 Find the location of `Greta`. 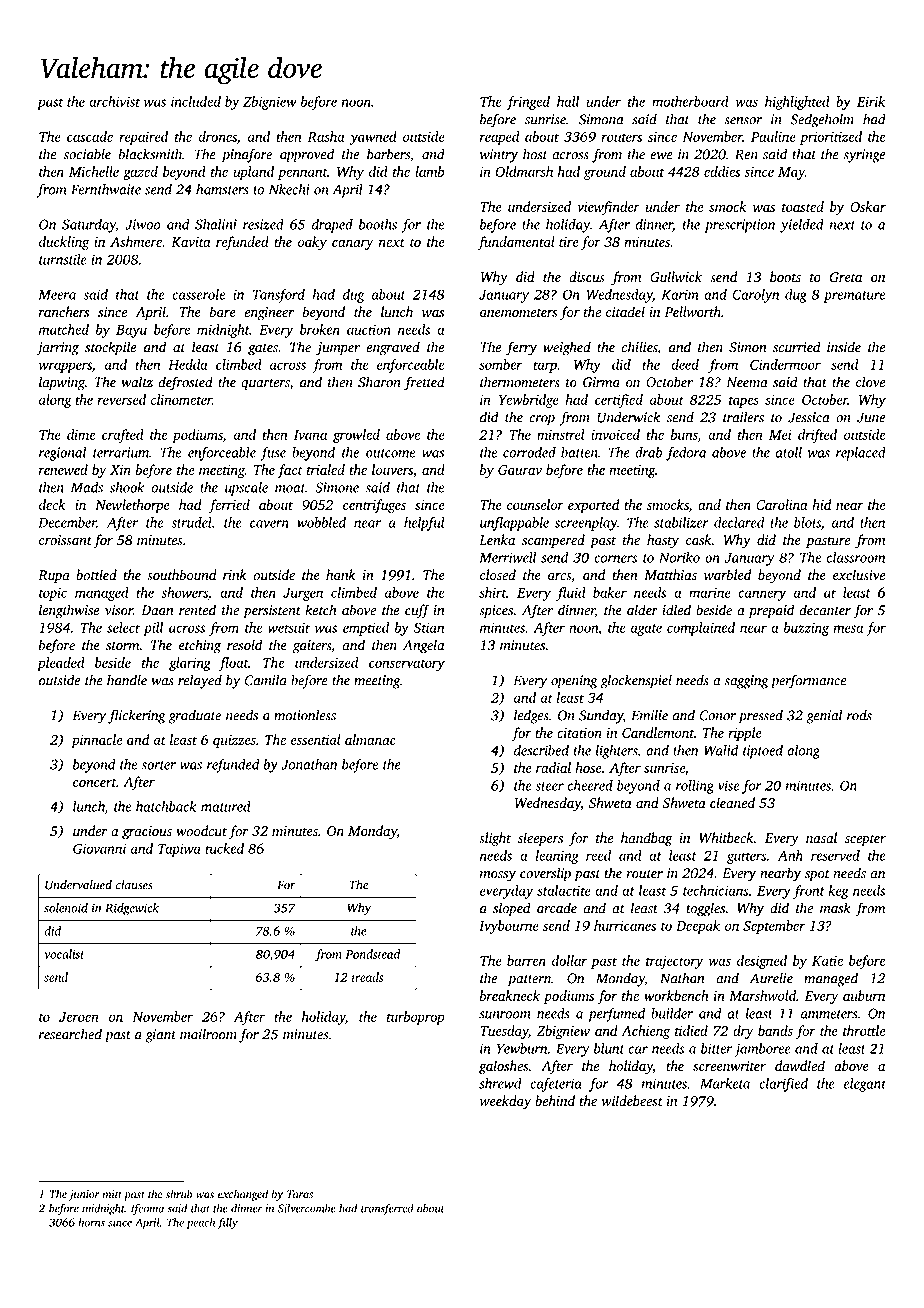

Greta is located at coordinates (846, 277).
